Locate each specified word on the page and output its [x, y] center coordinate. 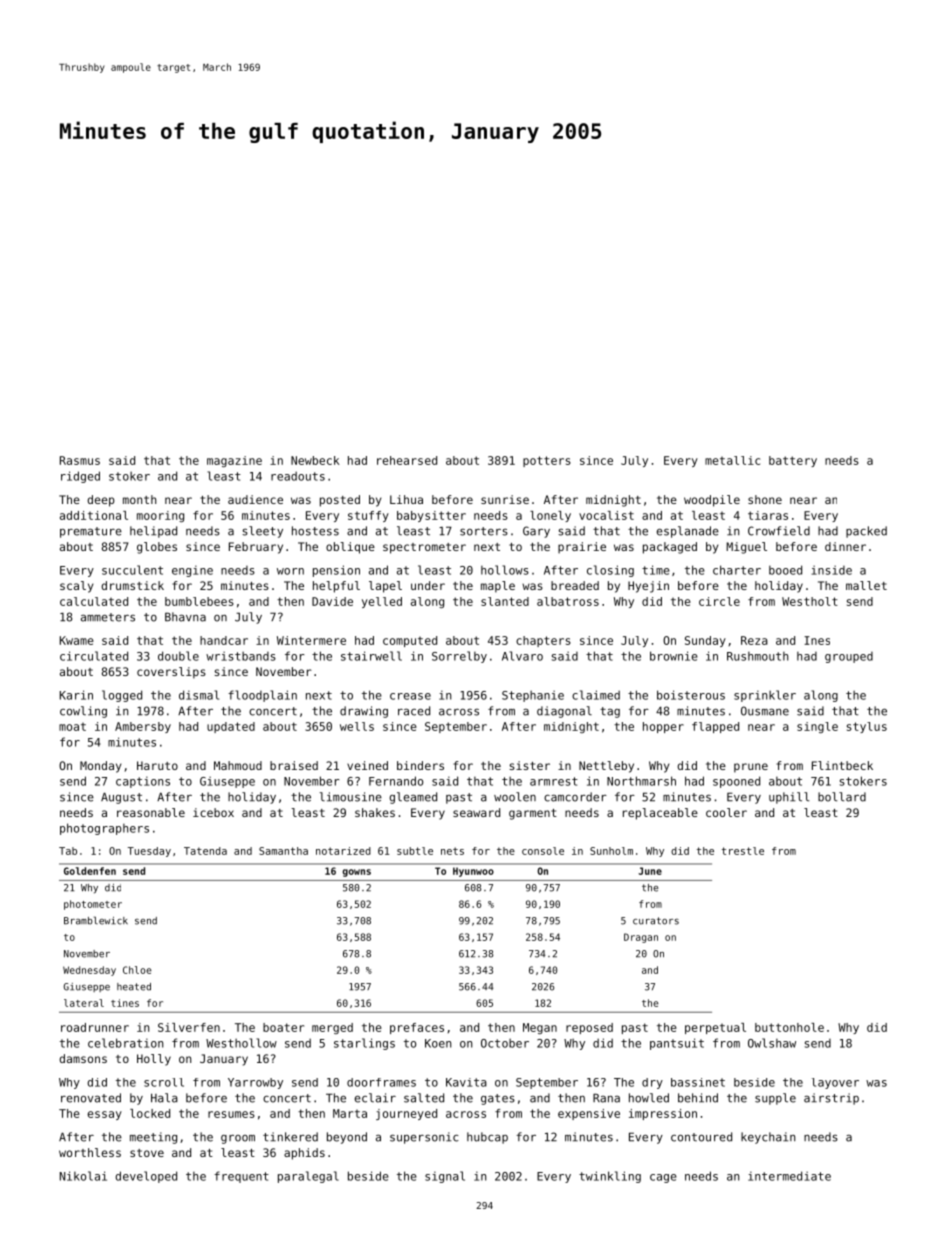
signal [445, 1177]
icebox [213, 812]
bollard [842, 797]
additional [94, 515]
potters [547, 461]
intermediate [789, 1176]
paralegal [308, 1177]
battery [793, 461]
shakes [375, 812]
